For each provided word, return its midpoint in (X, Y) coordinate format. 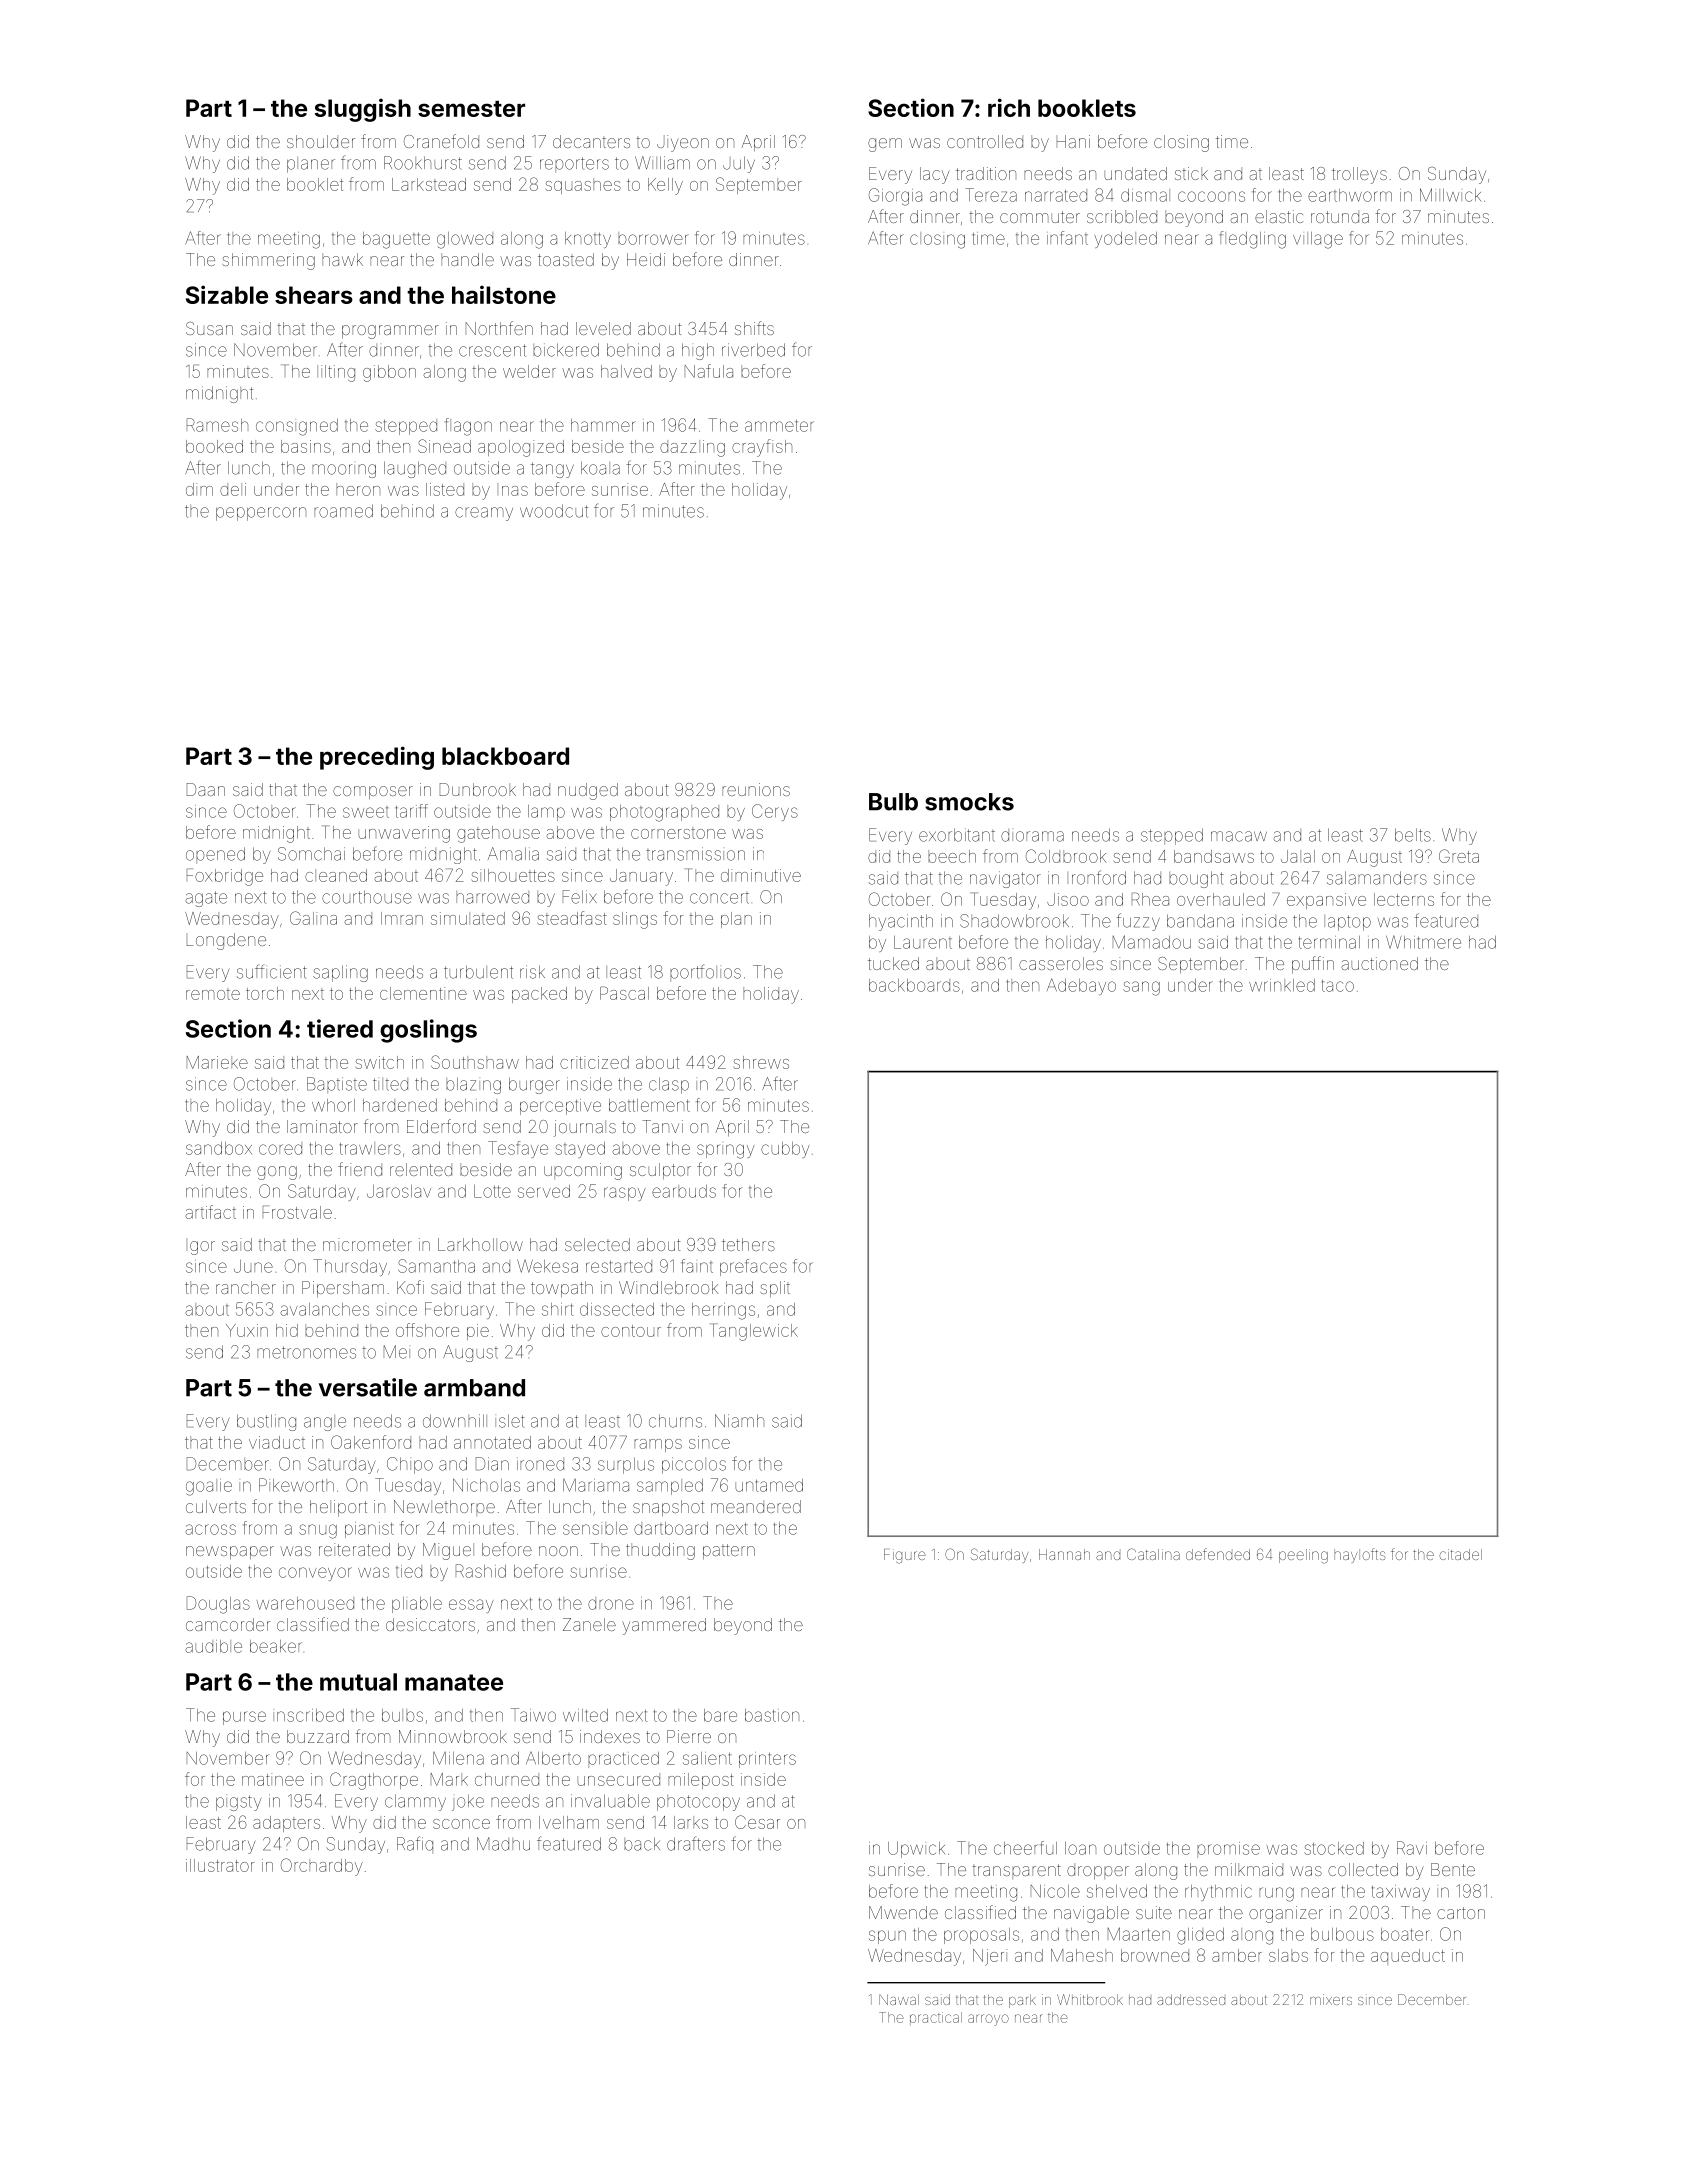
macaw (1239, 836)
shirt (558, 1309)
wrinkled (1282, 985)
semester (471, 109)
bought (1196, 879)
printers (767, 1760)
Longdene (226, 941)
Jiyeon (683, 143)
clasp (669, 1085)
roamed (343, 511)
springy (726, 1151)
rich (1009, 107)
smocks (969, 802)
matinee (273, 1779)
